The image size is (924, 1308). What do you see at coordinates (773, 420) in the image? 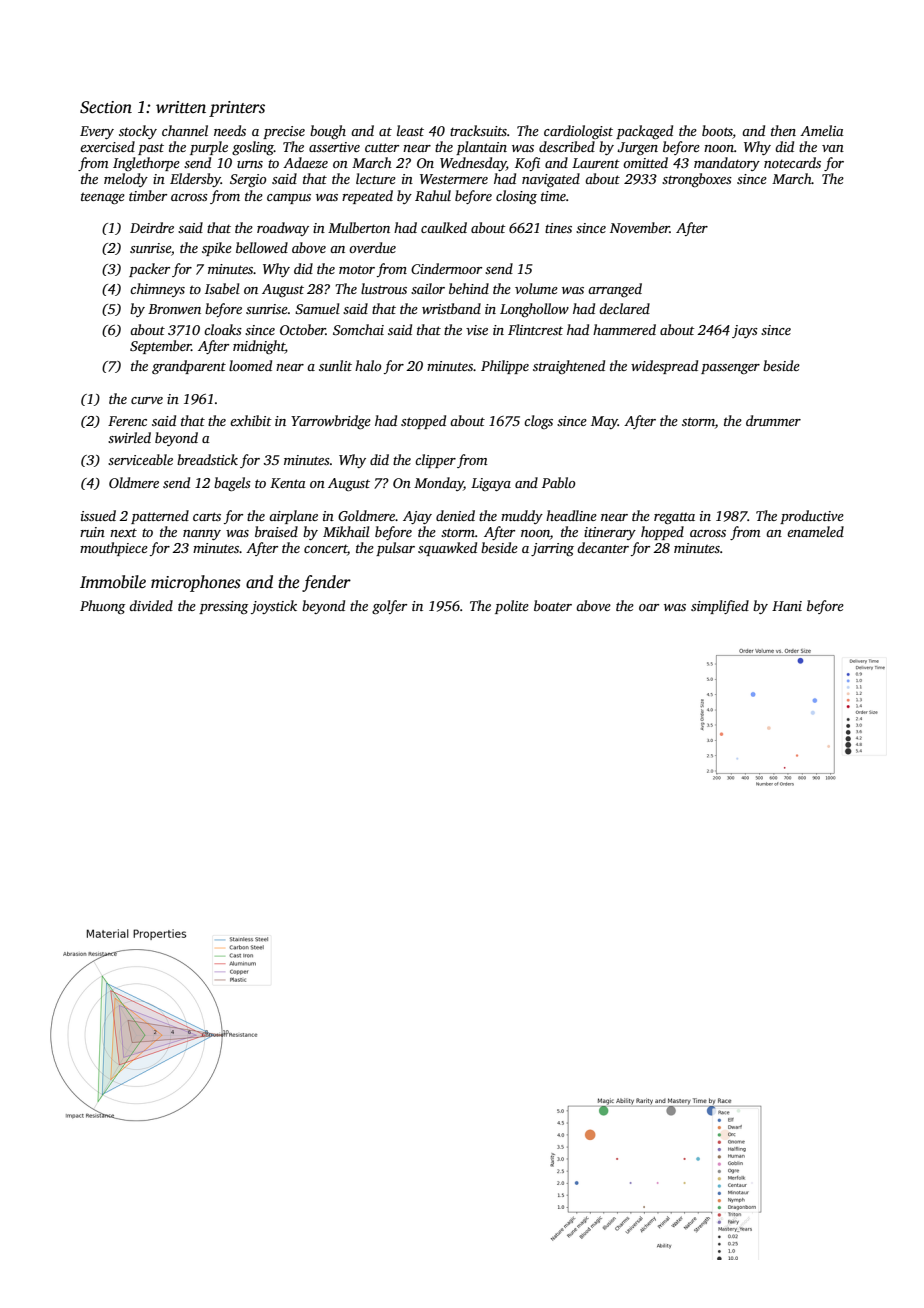
I see `drummer` at bounding box center [773, 420].
